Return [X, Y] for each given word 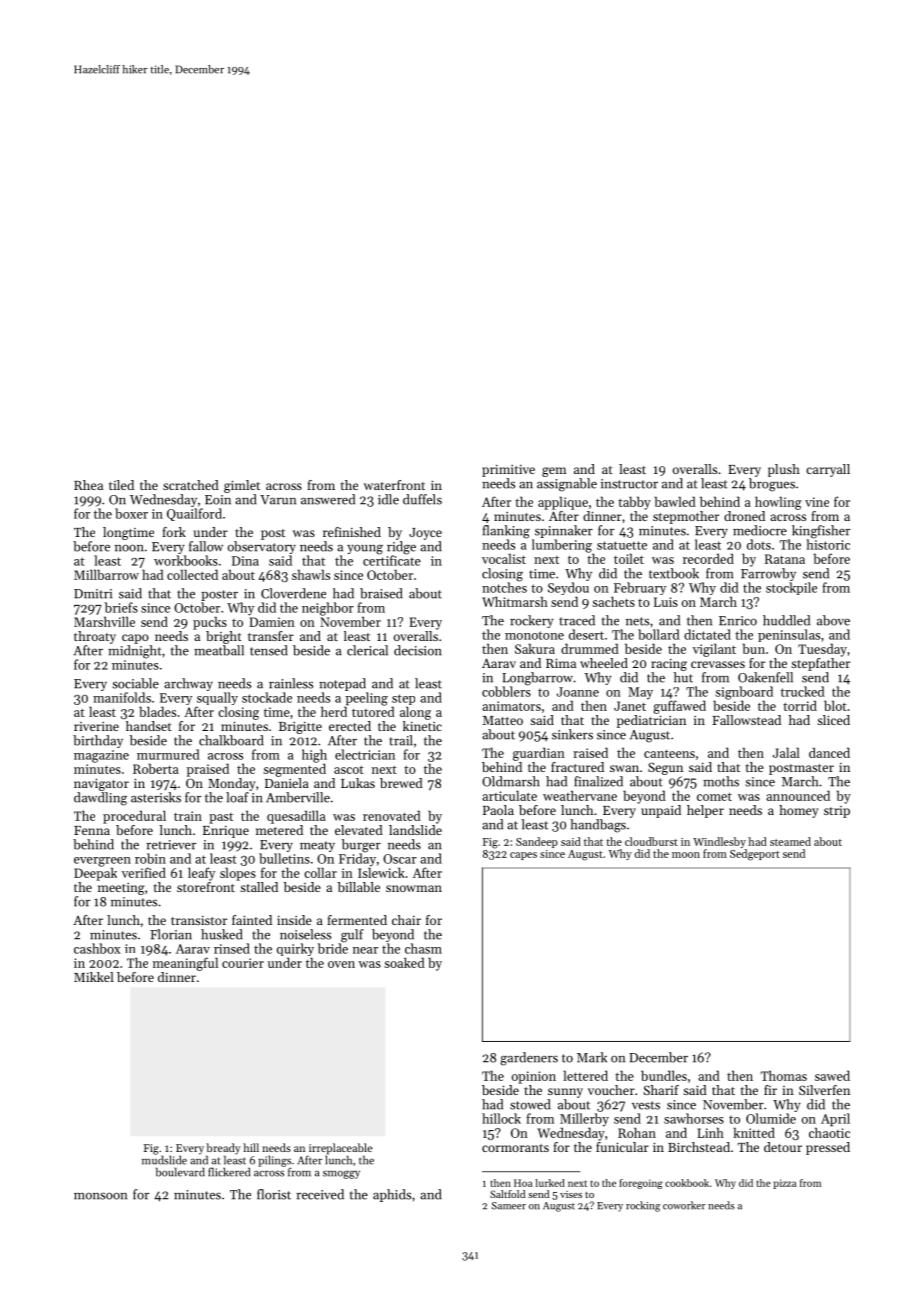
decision [418, 650]
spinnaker [564, 531]
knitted [754, 1132]
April [835, 1120]
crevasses [718, 664]
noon [129, 548]
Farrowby [768, 574]
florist [274, 1194]
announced [798, 795]
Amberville [298, 797]
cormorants [515, 1148]
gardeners [529, 1059]
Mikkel [94, 977]
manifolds [122, 697]
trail [401, 740]
